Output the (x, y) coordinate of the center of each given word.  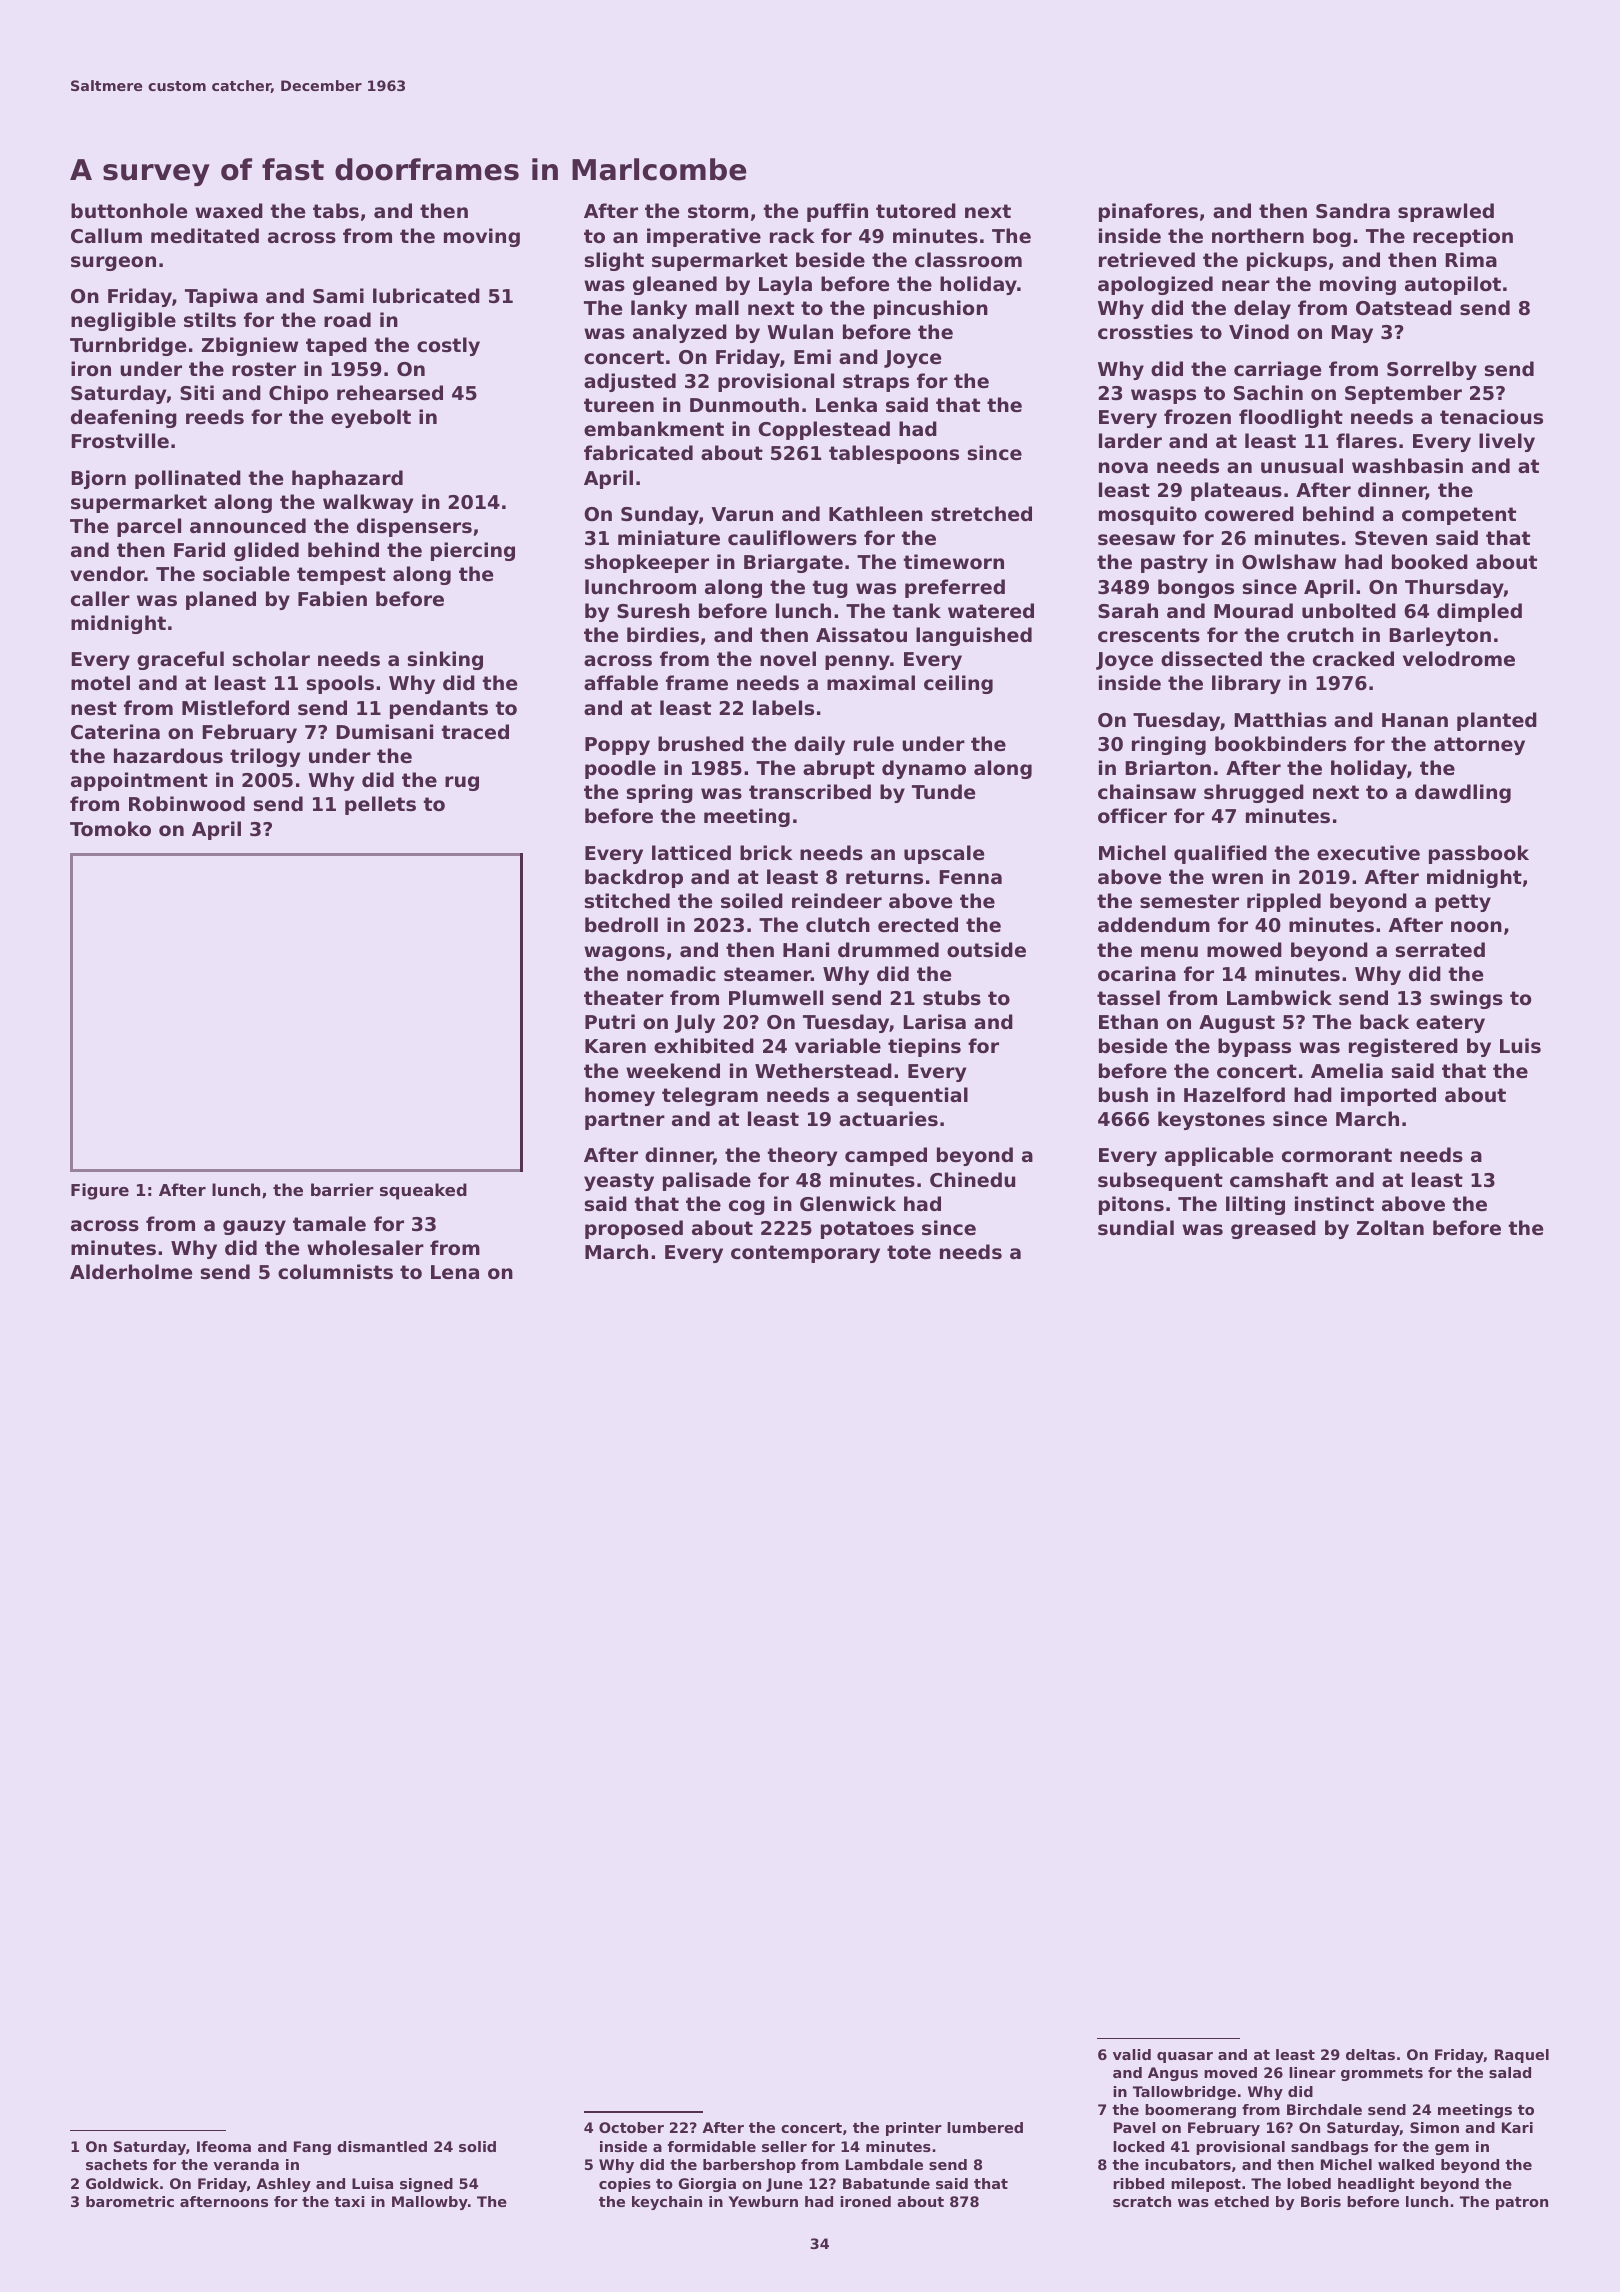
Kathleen (876, 513)
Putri (610, 1021)
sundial (1136, 1227)
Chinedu (972, 1180)
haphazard (347, 479)
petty (1463, 903)
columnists (335, 1272)
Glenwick (848, 1203)
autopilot (1453, 285)
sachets (116, 2164)
